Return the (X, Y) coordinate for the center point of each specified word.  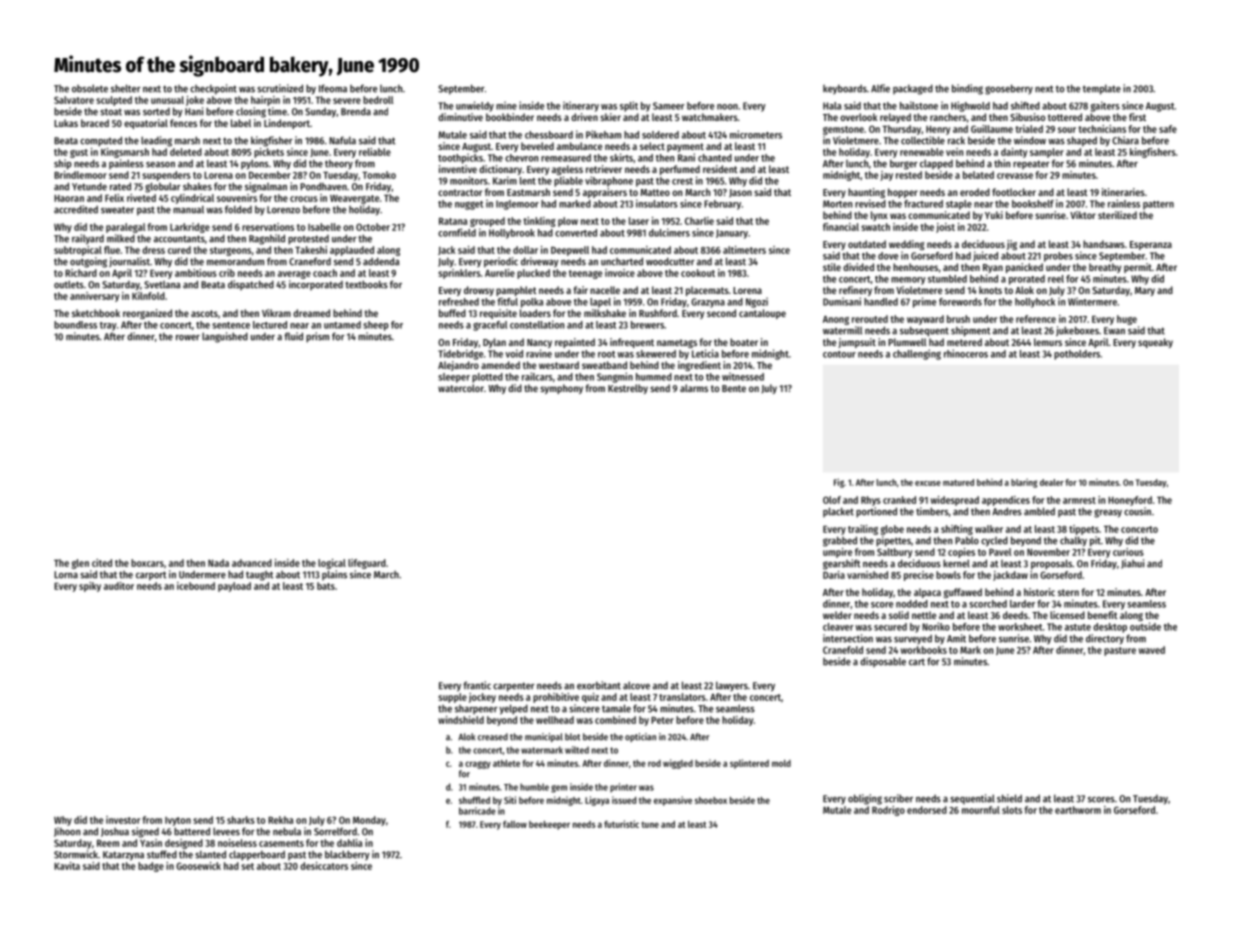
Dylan (494, 343)
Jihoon (67, 832)
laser (639, 221)
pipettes (893, 541)
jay (886, 176)
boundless (75, 325)
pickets (269, 153)
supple (452, 698)
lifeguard (367, 564)
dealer (1052, 482)
